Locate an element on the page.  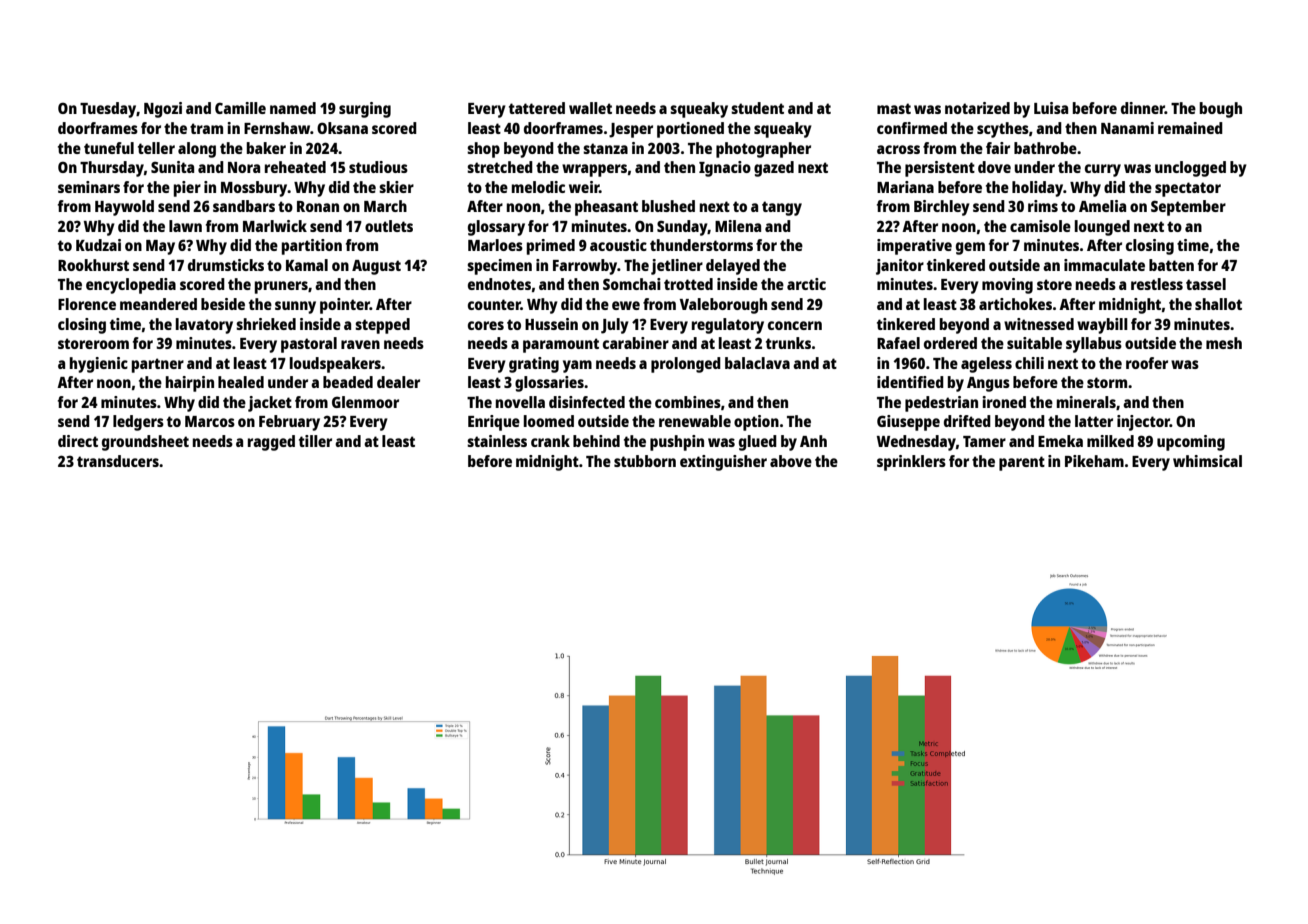
Ngozi is located at coordinates (163, 110).
